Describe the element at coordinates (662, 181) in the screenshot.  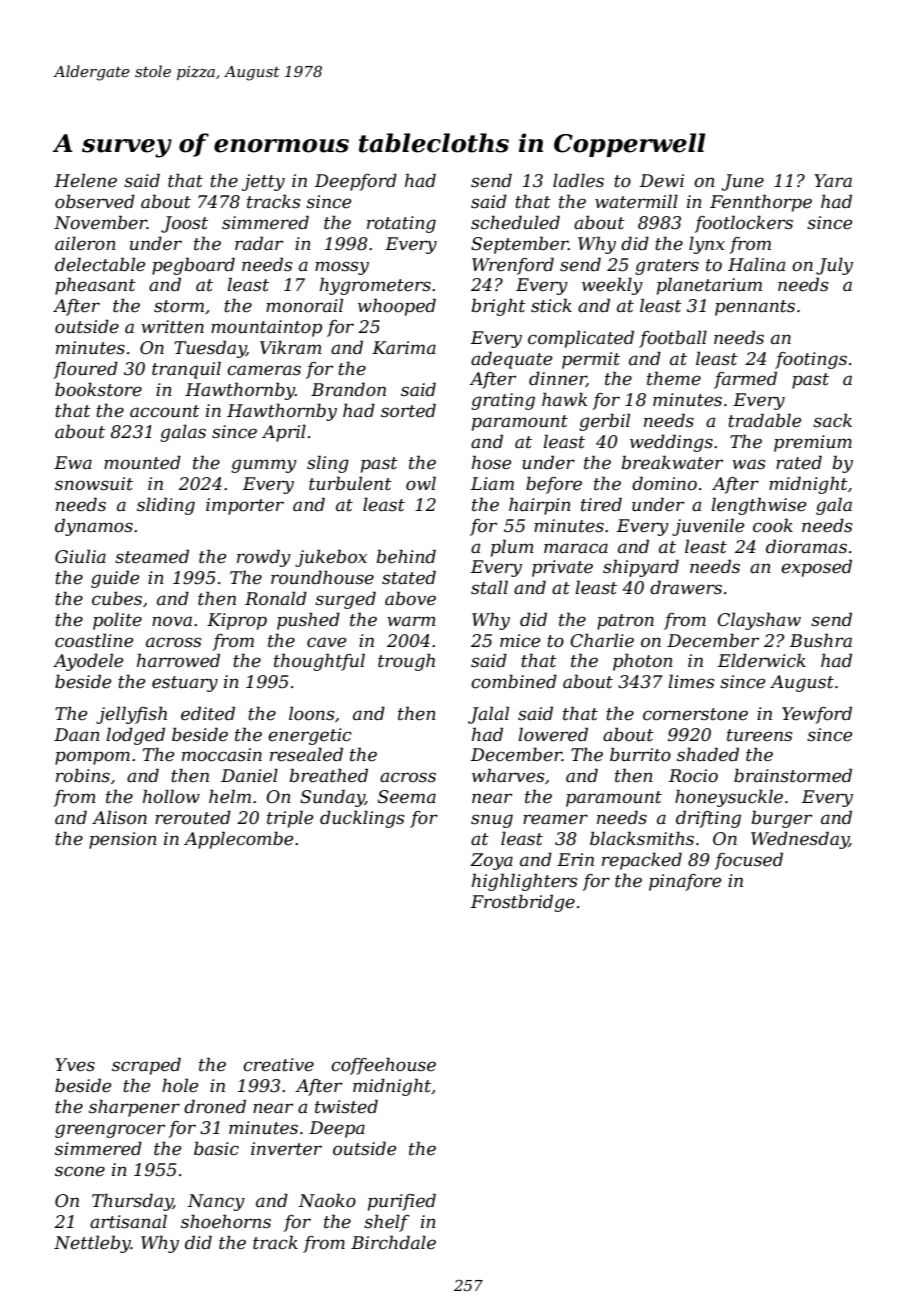
I see `Dewi` at that location.
